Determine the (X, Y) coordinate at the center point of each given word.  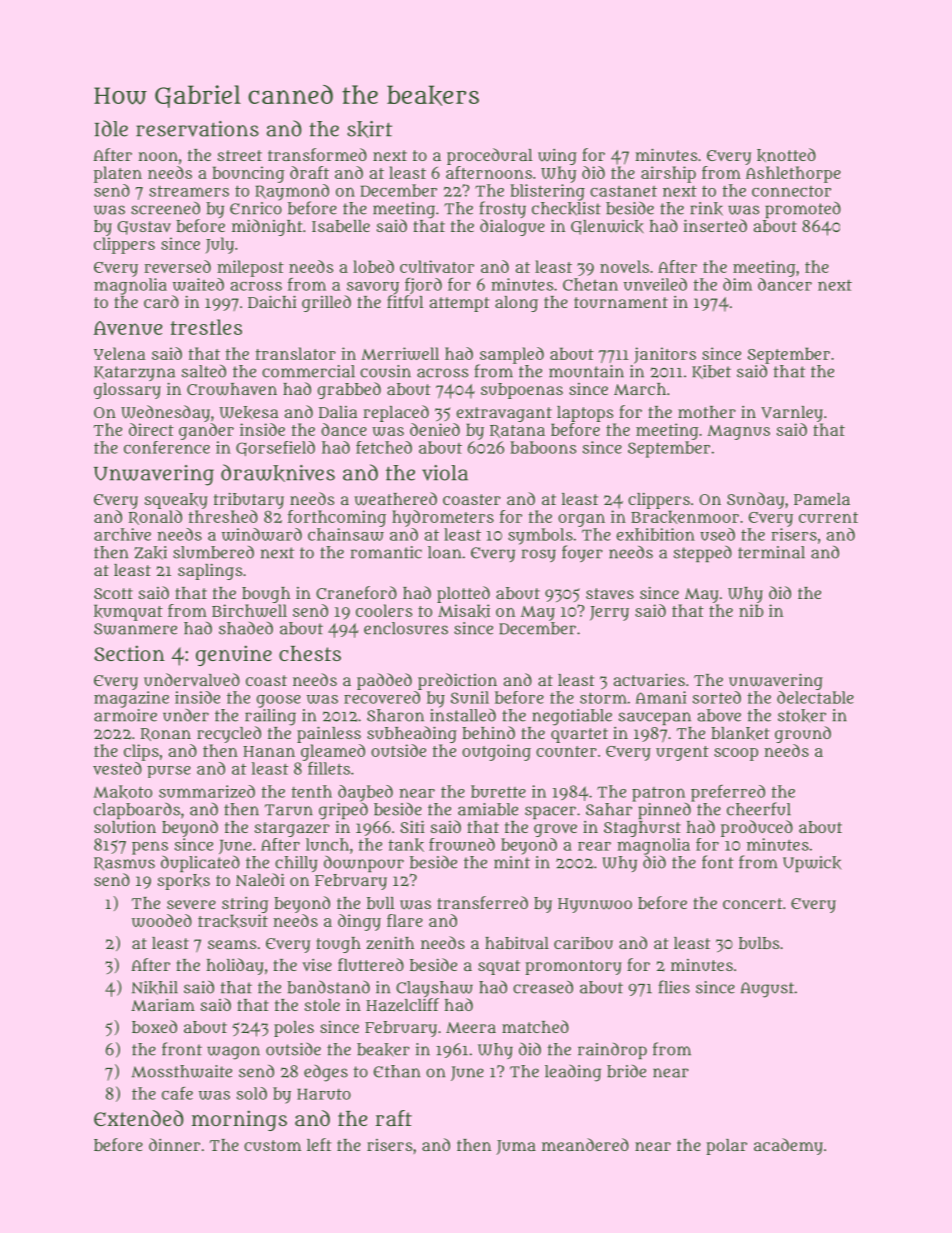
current (828, 517)
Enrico (256, 208)
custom (272, 1145)
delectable (815, 697)
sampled (512, 355)
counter (566, 751)
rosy (539, 555)
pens (150, 848)
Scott (113, 593)
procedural (490, 156)
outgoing (496, 752)
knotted (786, 155)
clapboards (137, 810)
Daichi (272, 301)
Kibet (711, 372)
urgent (682, 753)
